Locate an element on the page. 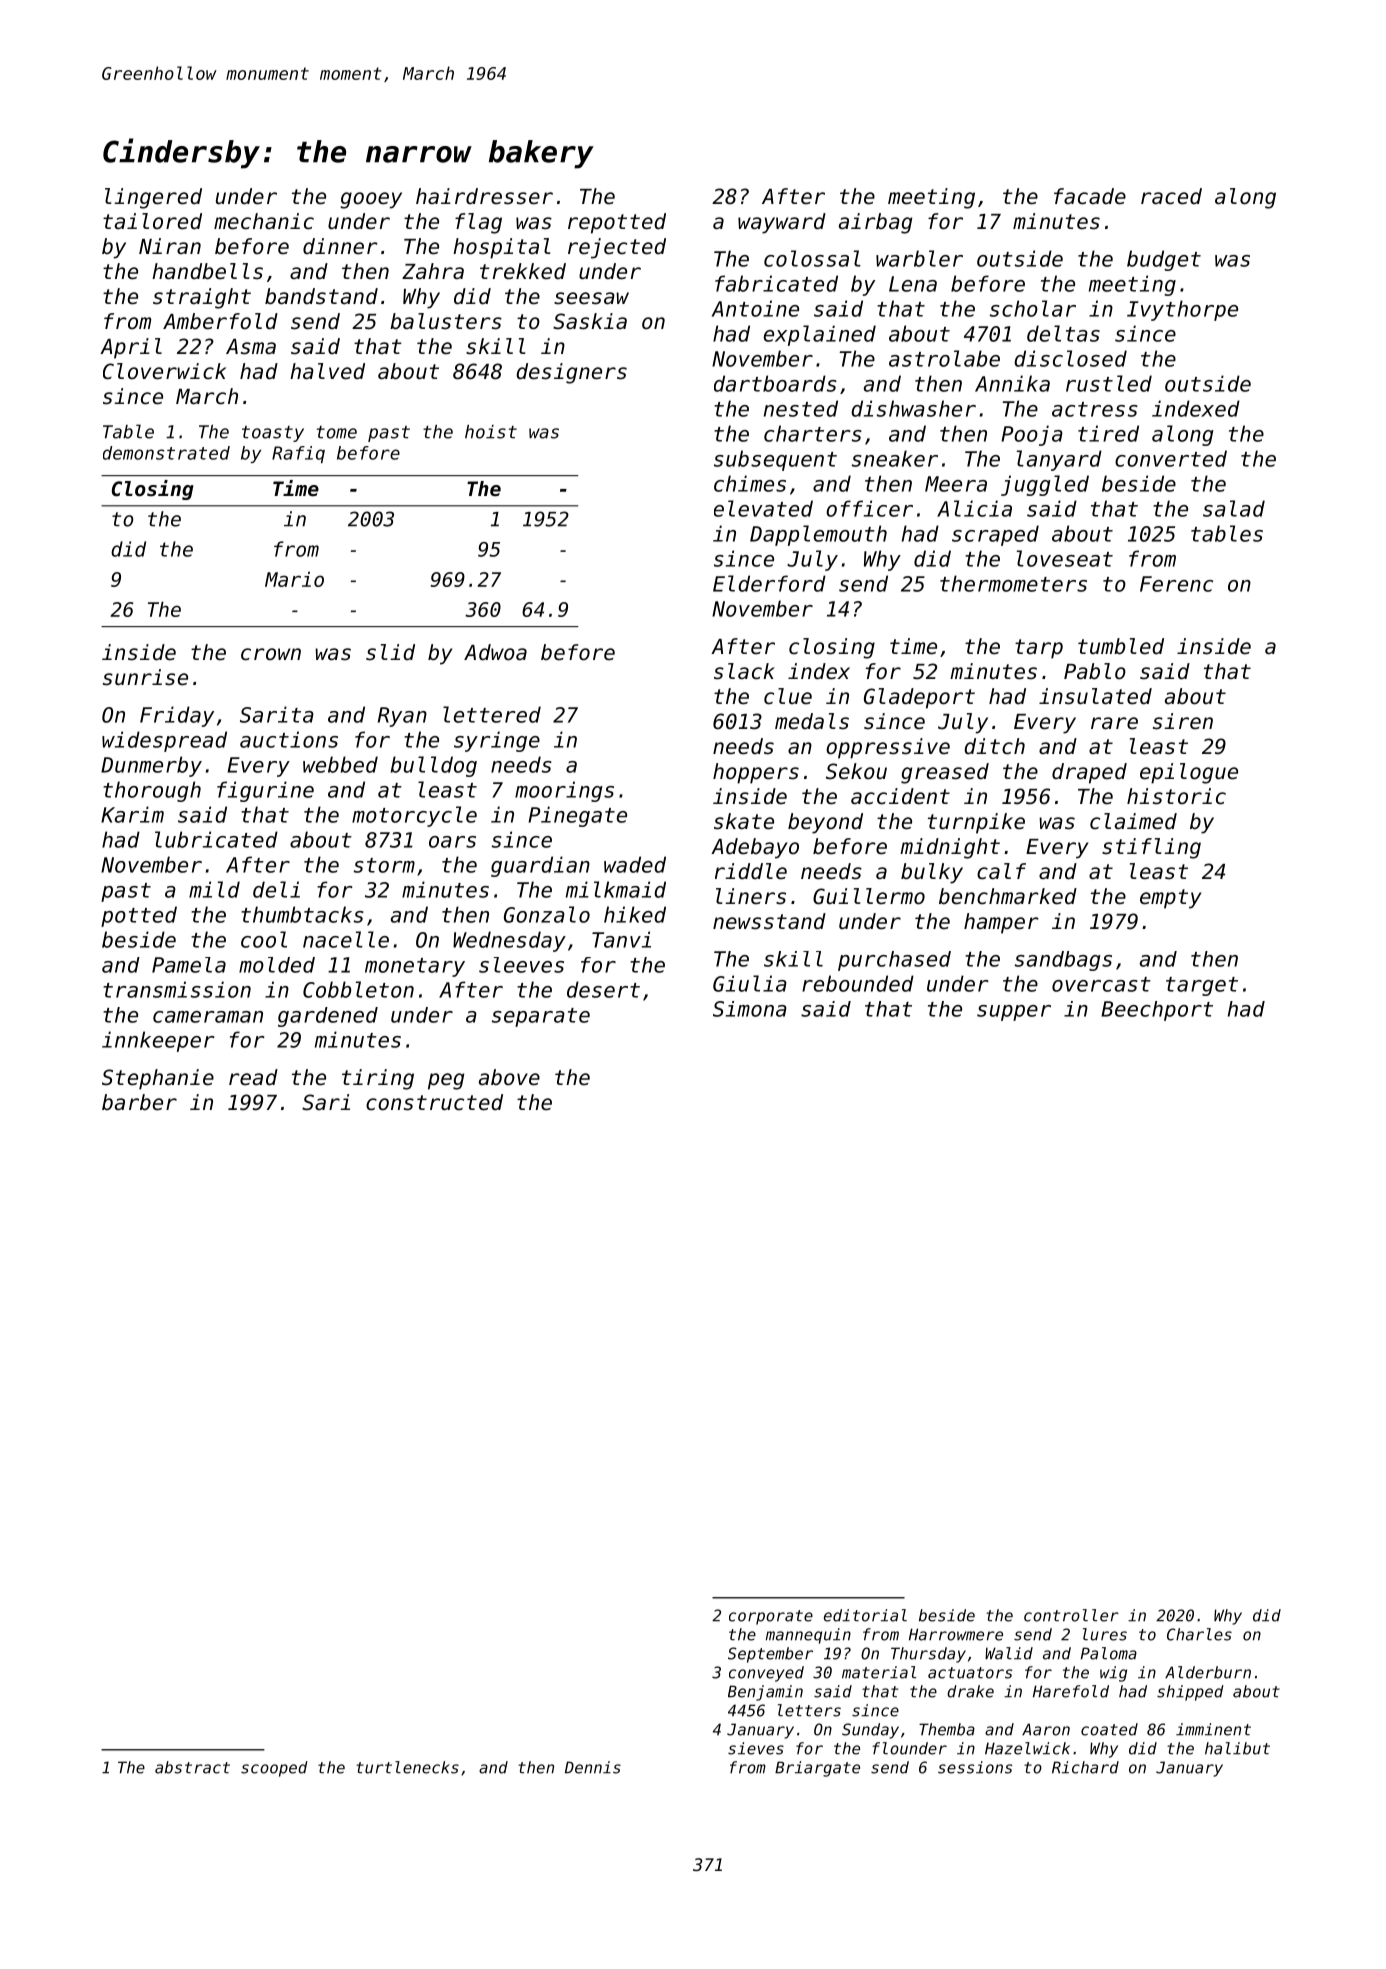 The height and width of the page is (1969, 1386). scooped is located at coordinates (274, 1769).
